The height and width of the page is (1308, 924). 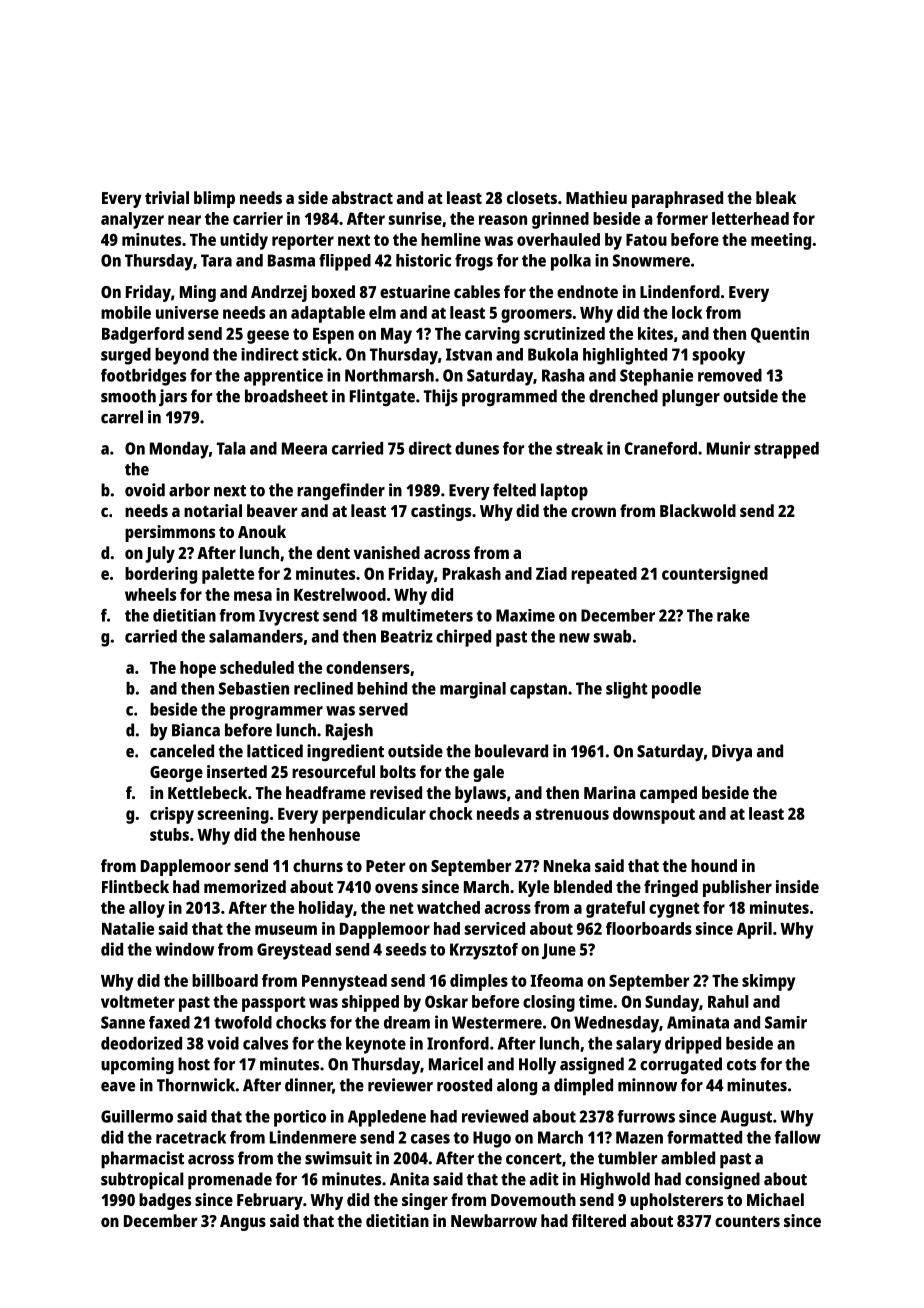 I want to click on subtropical, so click(x=142, y=1181).
